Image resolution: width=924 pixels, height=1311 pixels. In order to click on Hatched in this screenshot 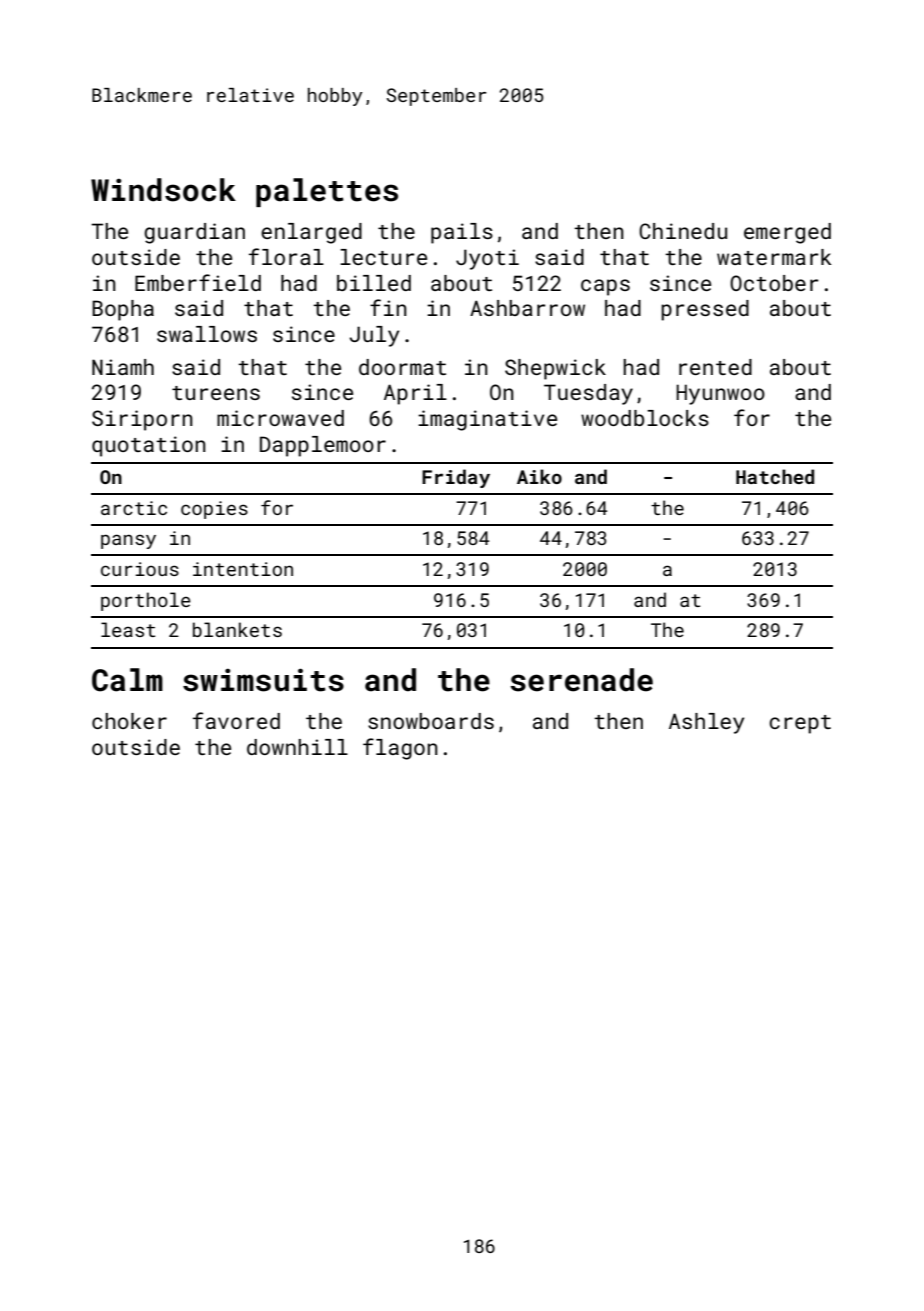, I will do `click(775, 476)`.
